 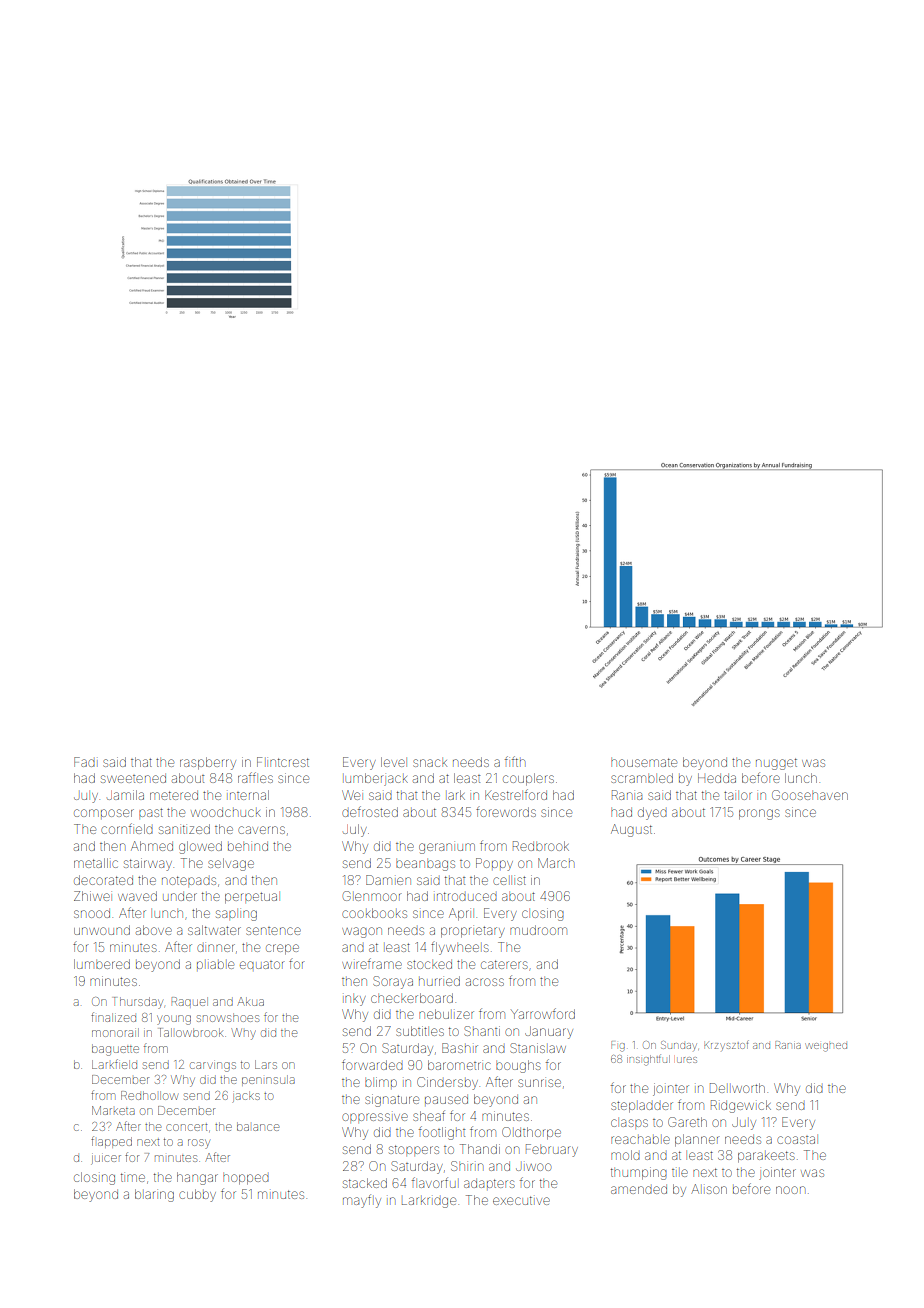 What do you see at coordinates (759, 814) in the page?
I see `prongs` at bounding box center [759, 814].
